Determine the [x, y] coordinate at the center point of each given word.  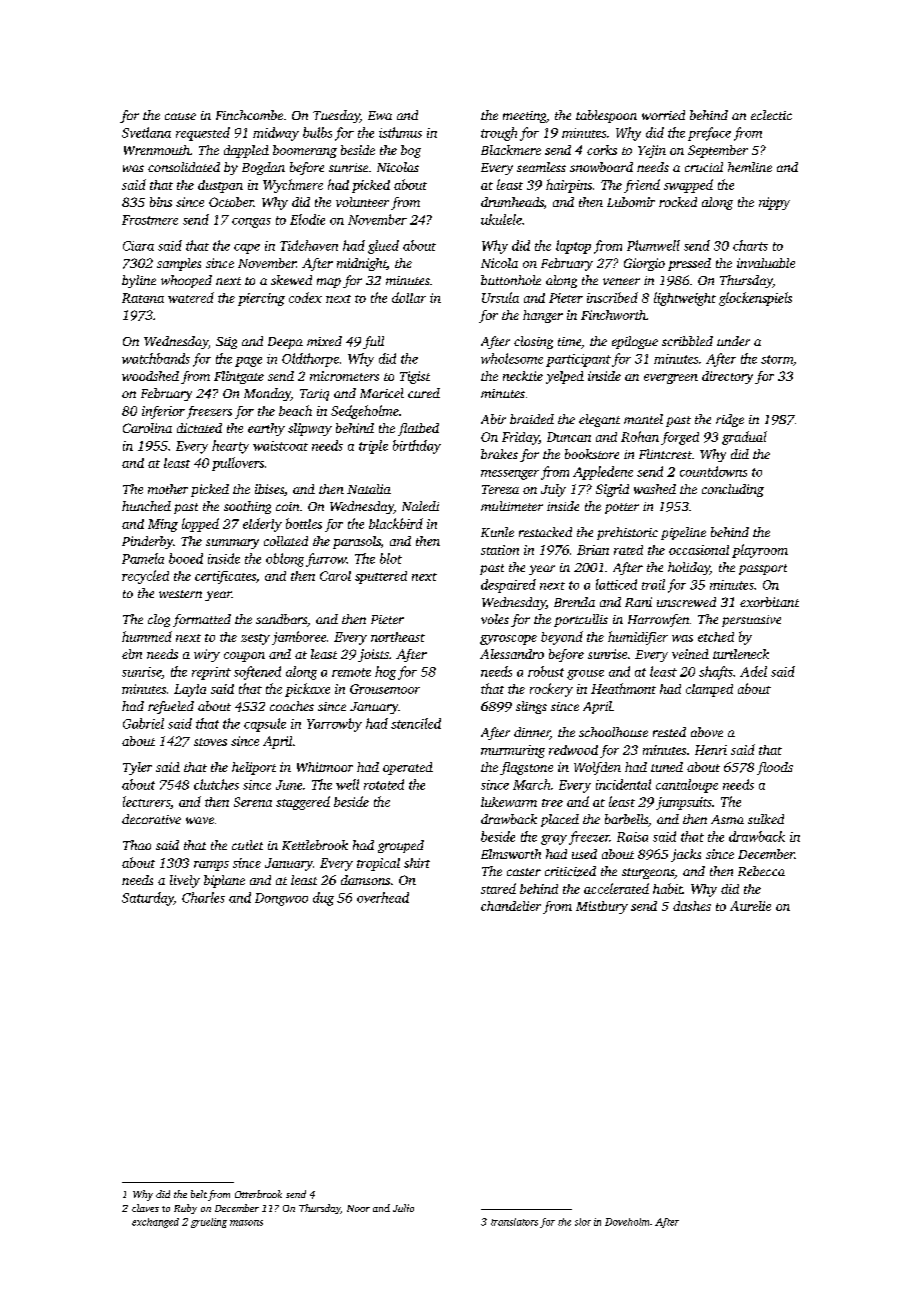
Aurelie [750, 906]
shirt [417, 863]
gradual [744, 438]
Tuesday [336, 116]
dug [323, 899]
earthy [266, 429]
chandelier [511, 906]
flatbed [418, 429]
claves [145, 1208]
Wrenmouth [157, 150]
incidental [623, 784]
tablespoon [606, 116]
